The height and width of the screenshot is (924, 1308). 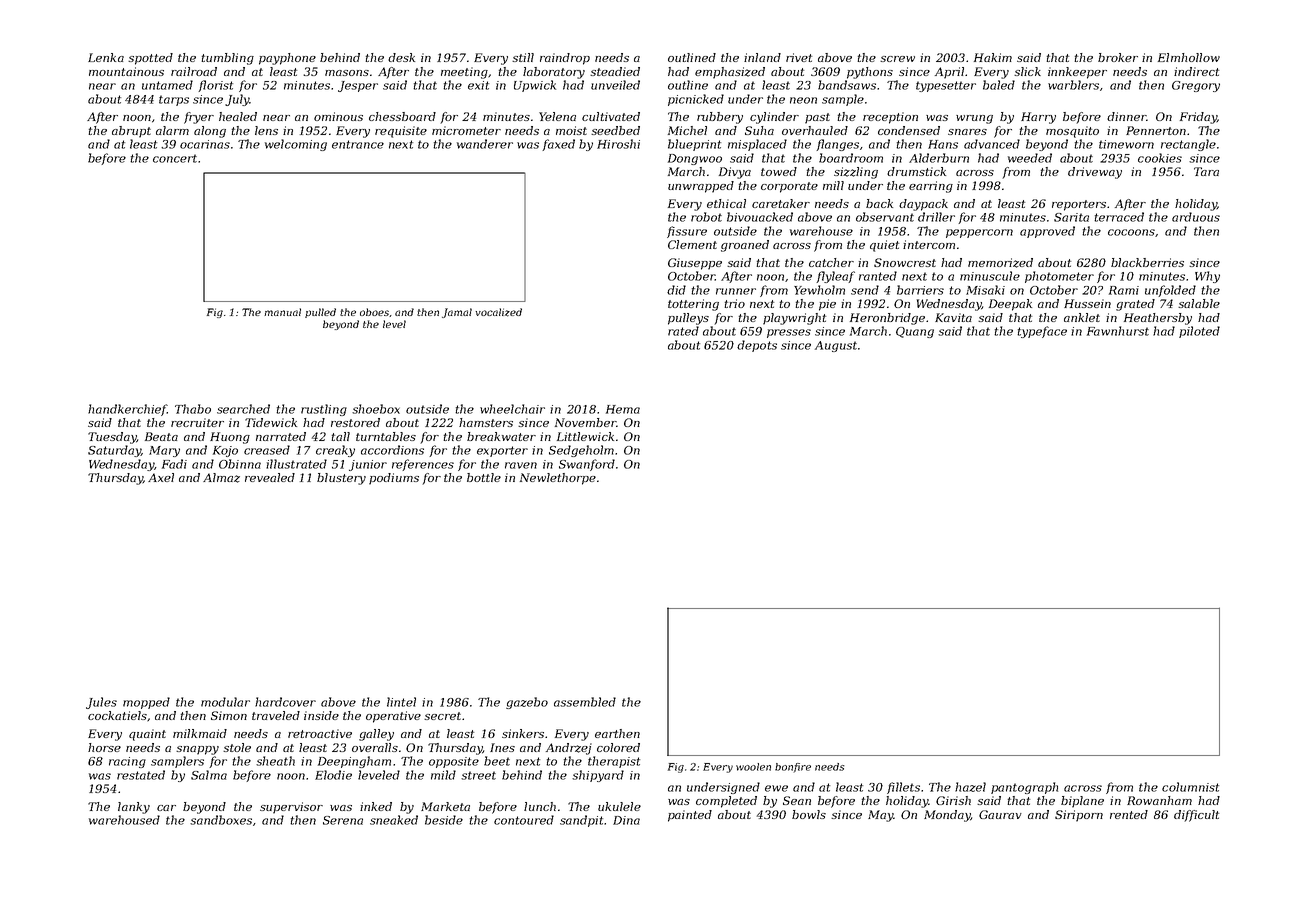 What do you see at coordinates (1073, 85) in the screenshot?
I see `warblers` at bounding box center [1073, 85].
